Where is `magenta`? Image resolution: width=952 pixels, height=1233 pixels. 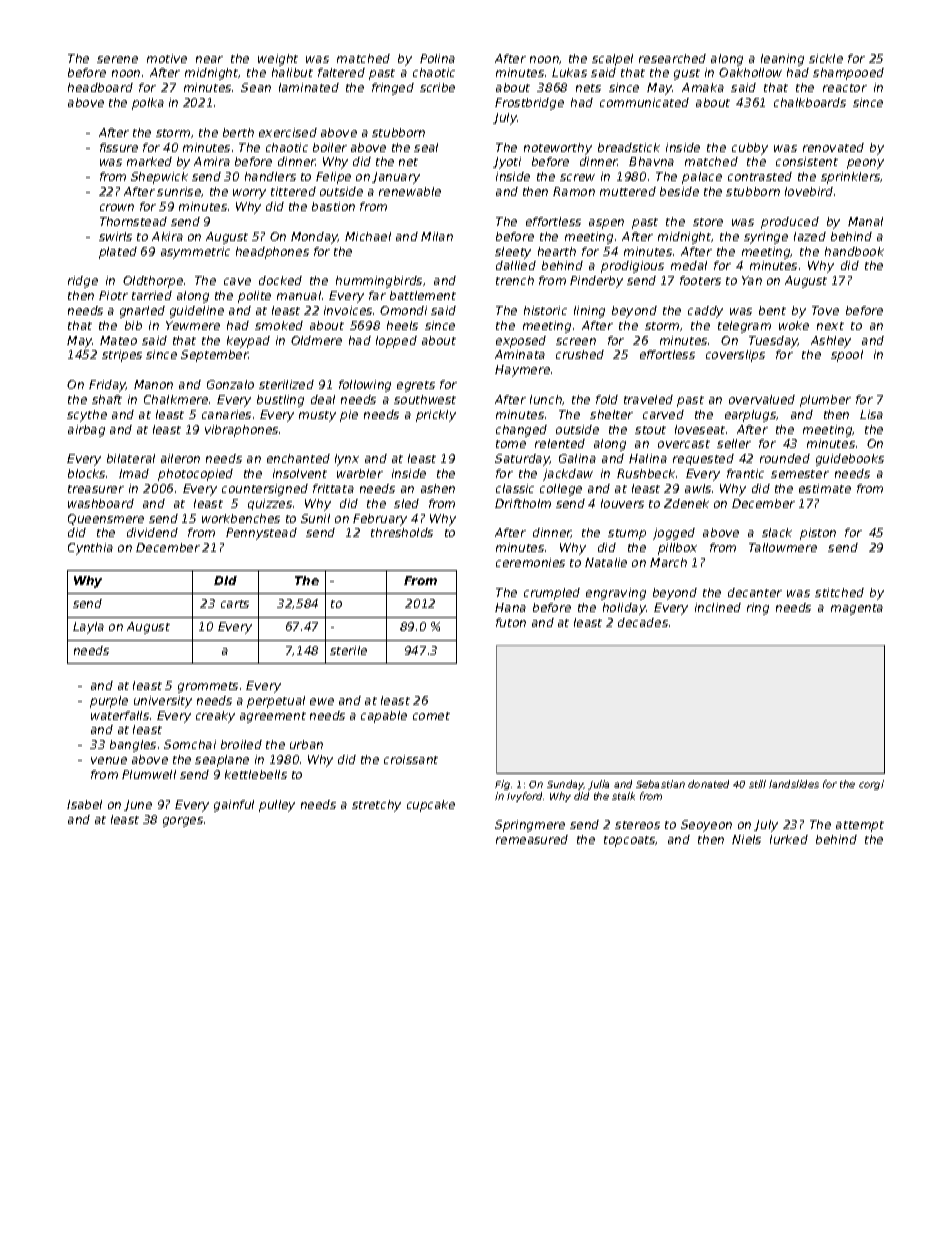
magenta is located at coordinates (857, 609).
